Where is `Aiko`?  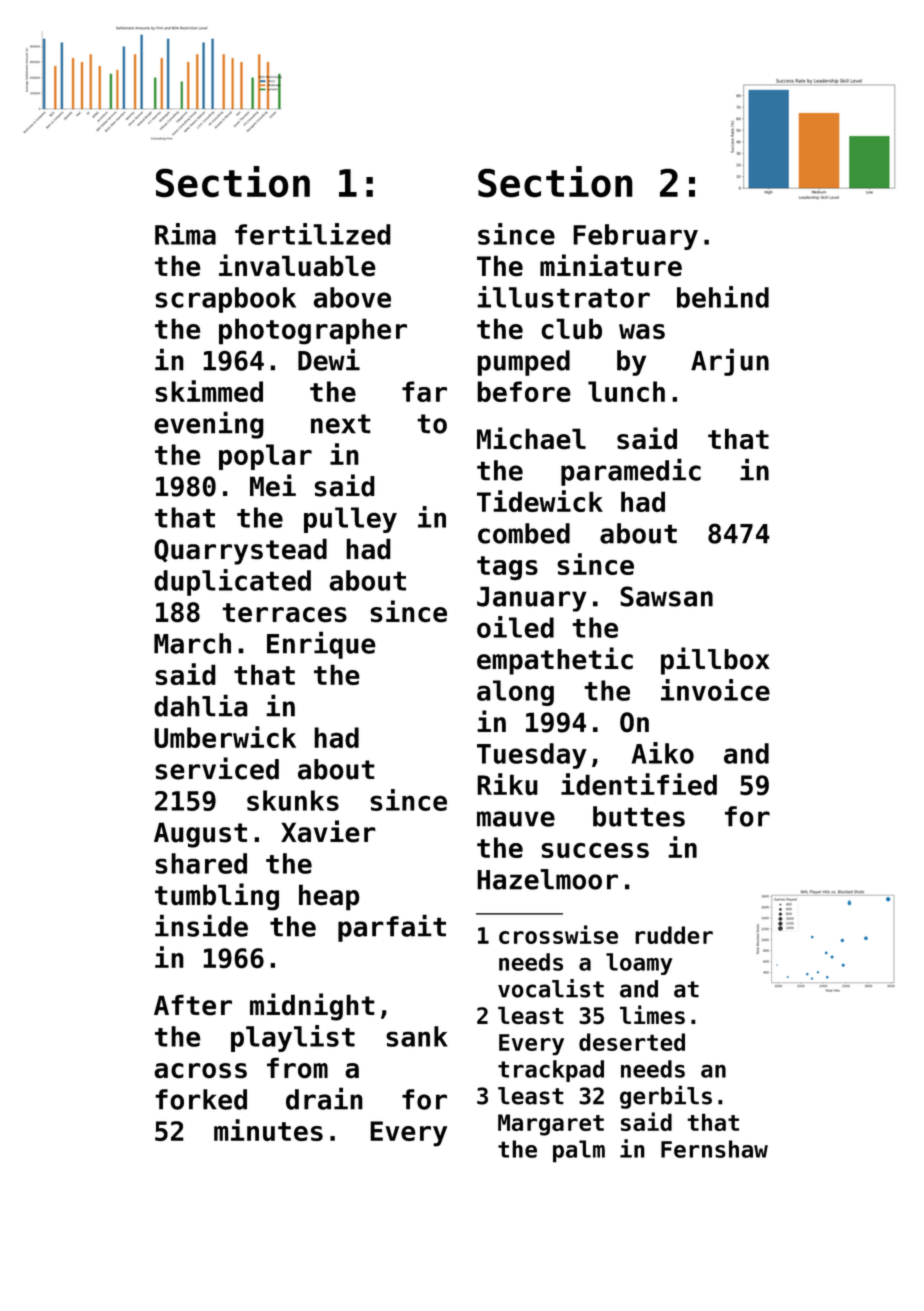 Aiko is located at coordinates (663, 753).
